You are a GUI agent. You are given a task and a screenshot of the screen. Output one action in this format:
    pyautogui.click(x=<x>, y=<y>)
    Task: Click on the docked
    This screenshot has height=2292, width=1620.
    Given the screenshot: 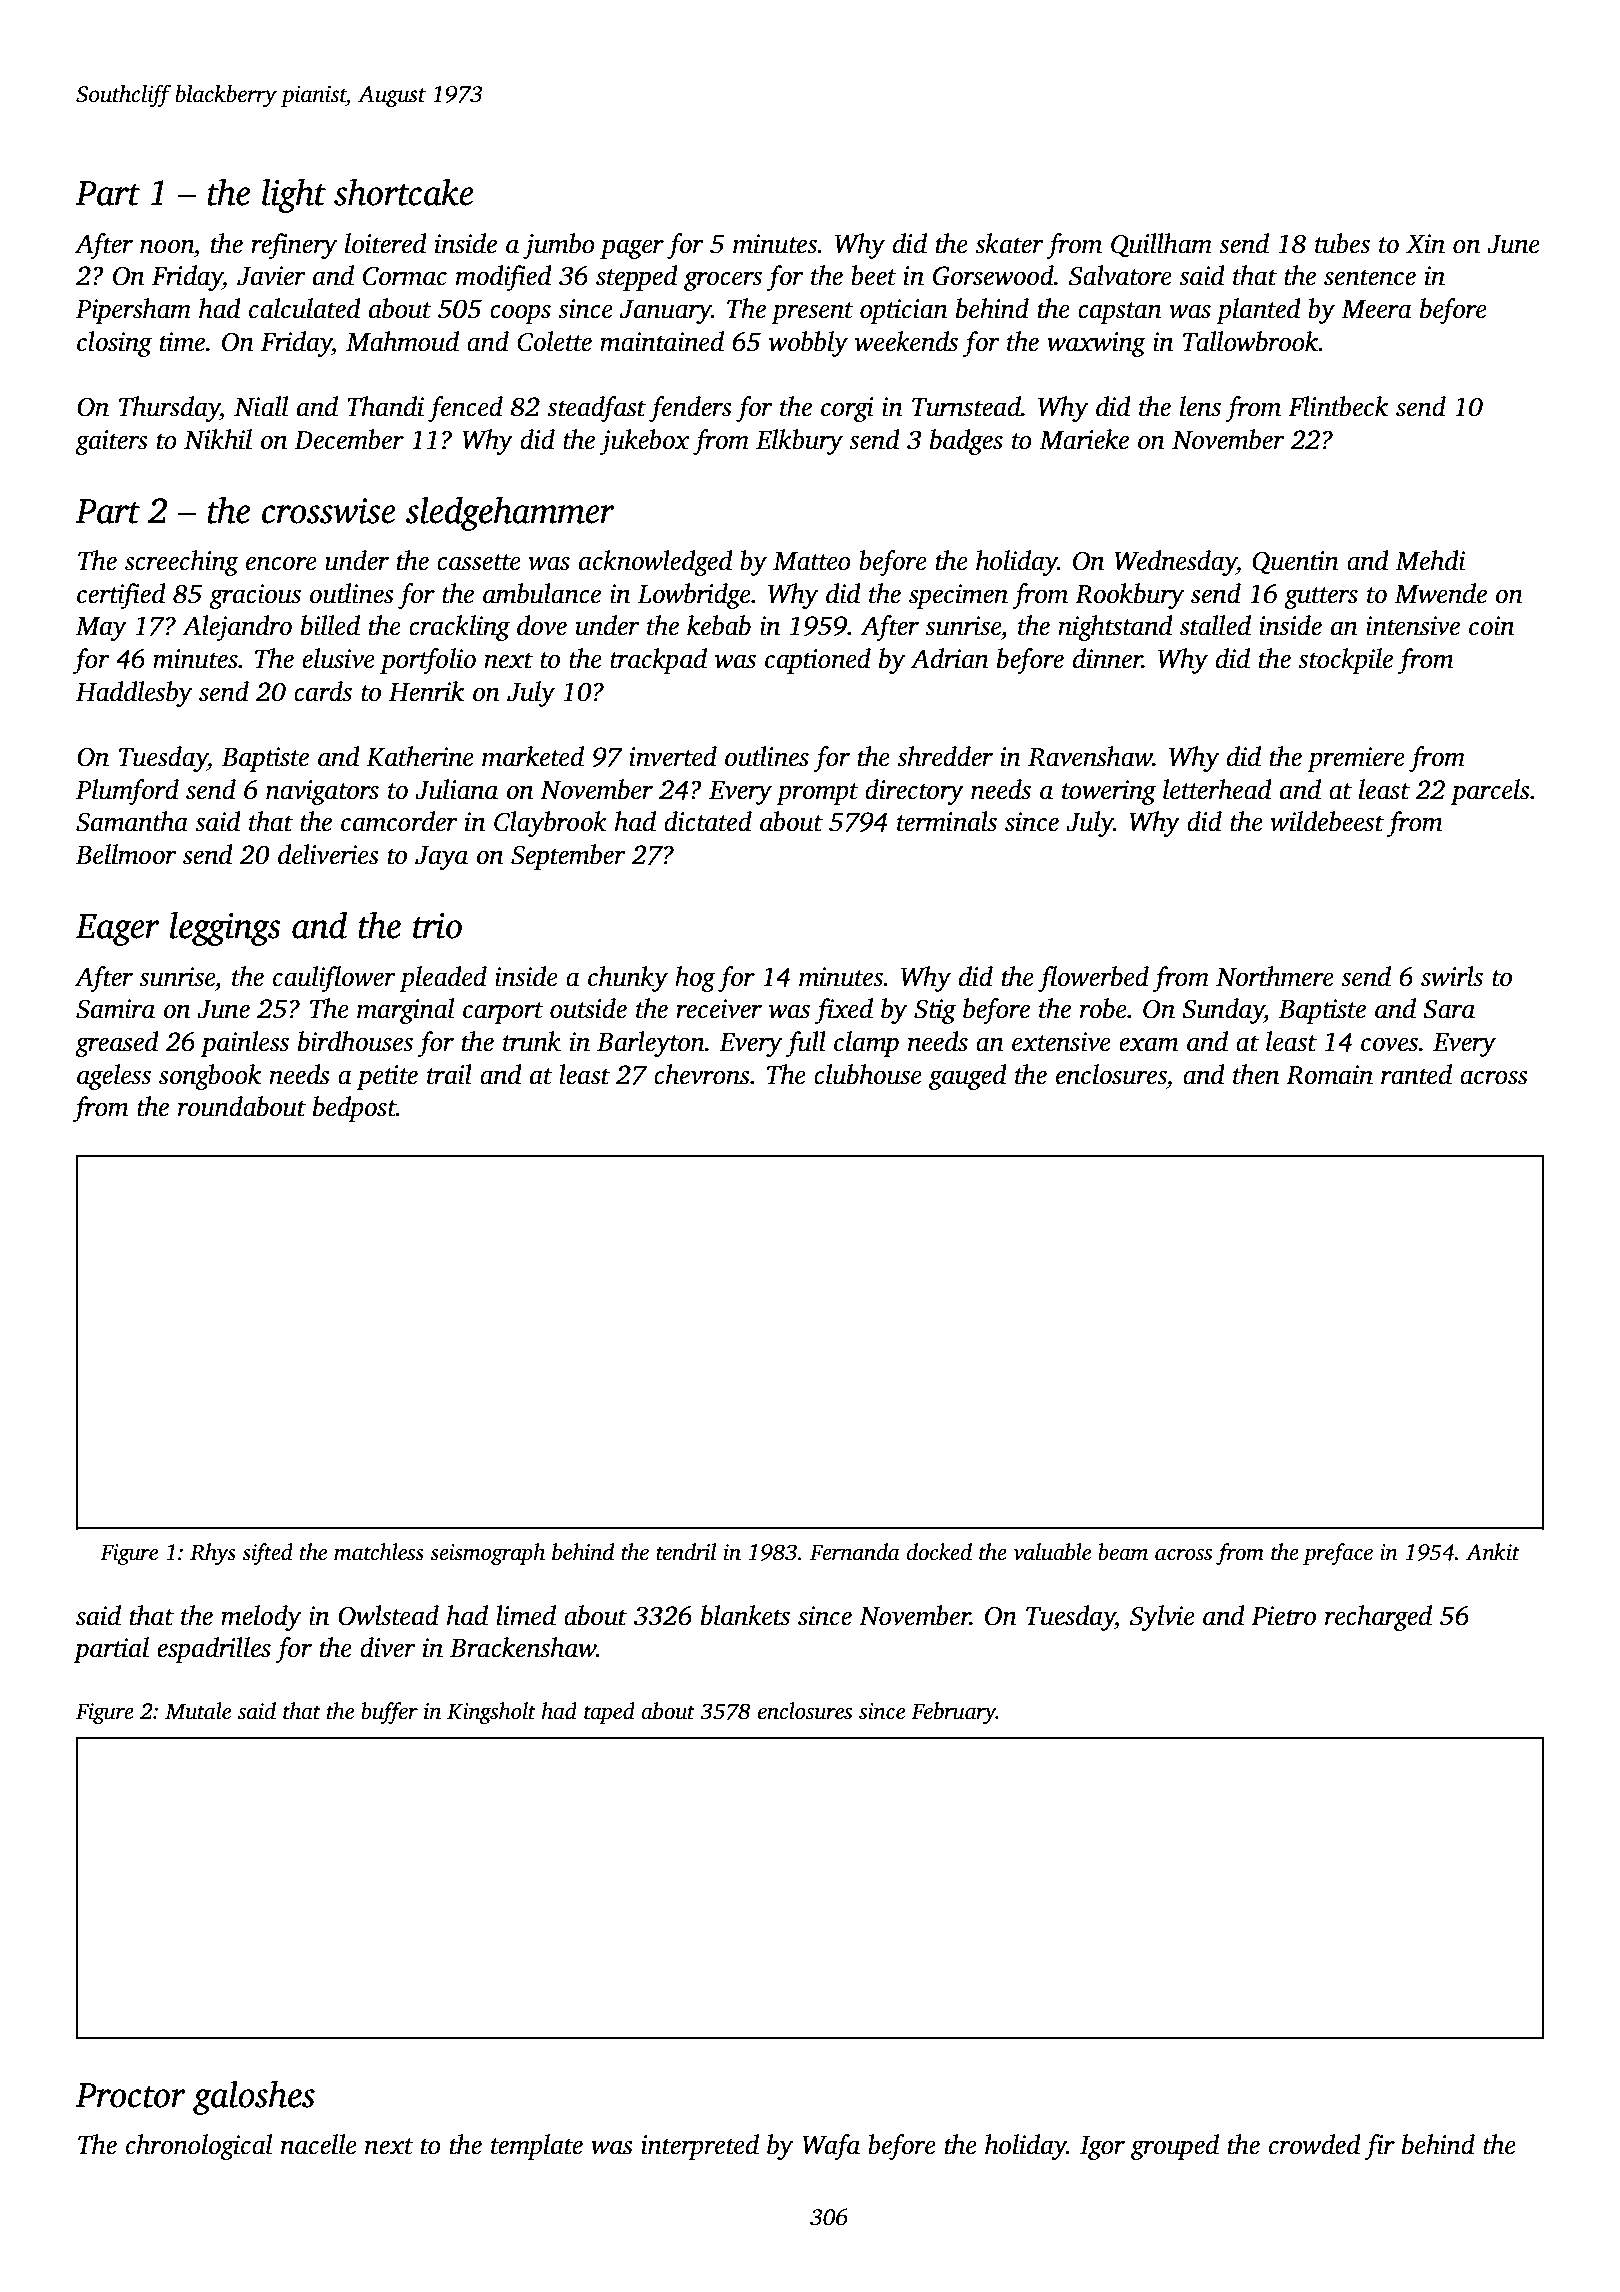 What is the action you would take?
    pyautogui.click(x=939, y=1552)
